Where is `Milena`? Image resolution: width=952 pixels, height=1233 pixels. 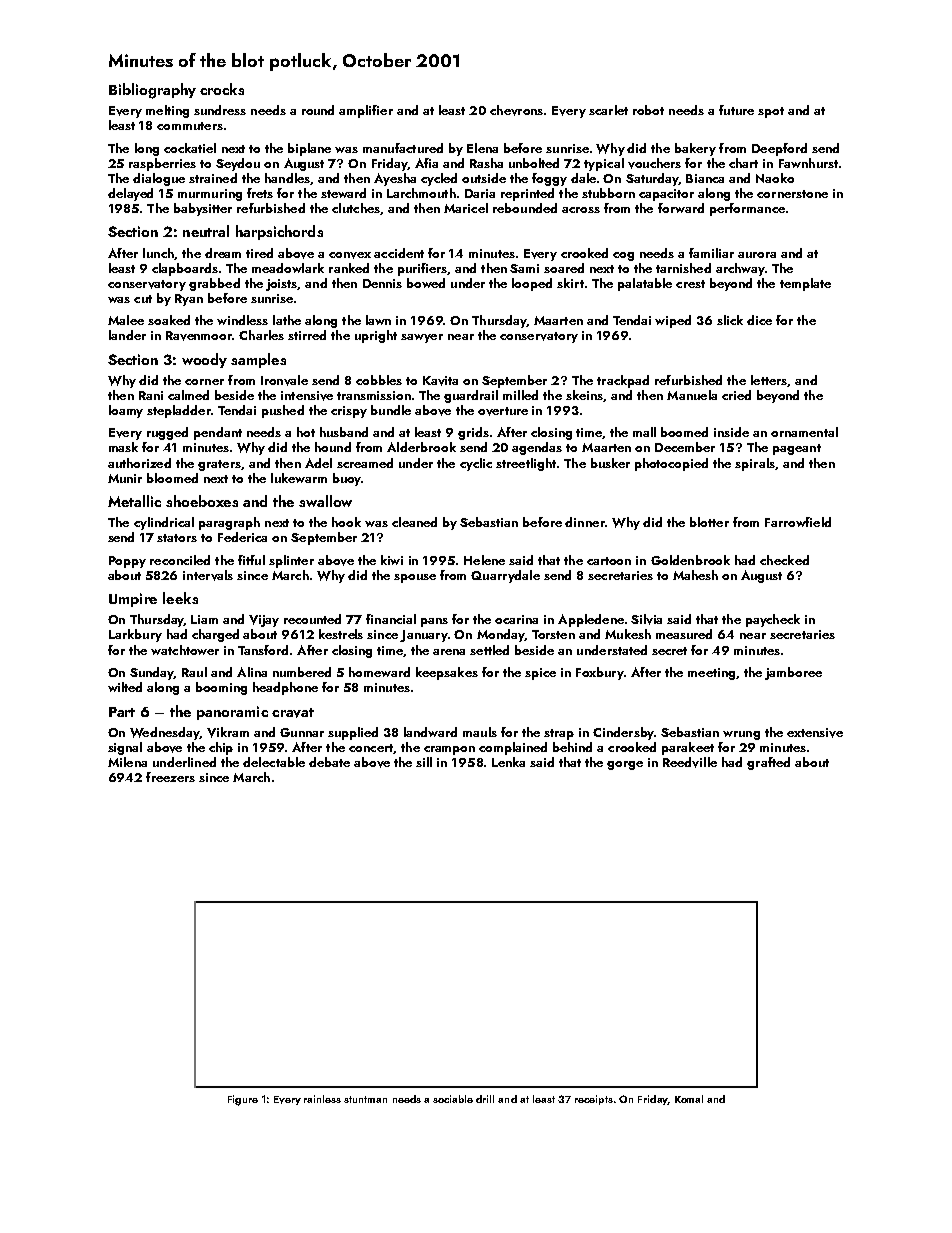
Milena is located at coordinates (127, 762).
